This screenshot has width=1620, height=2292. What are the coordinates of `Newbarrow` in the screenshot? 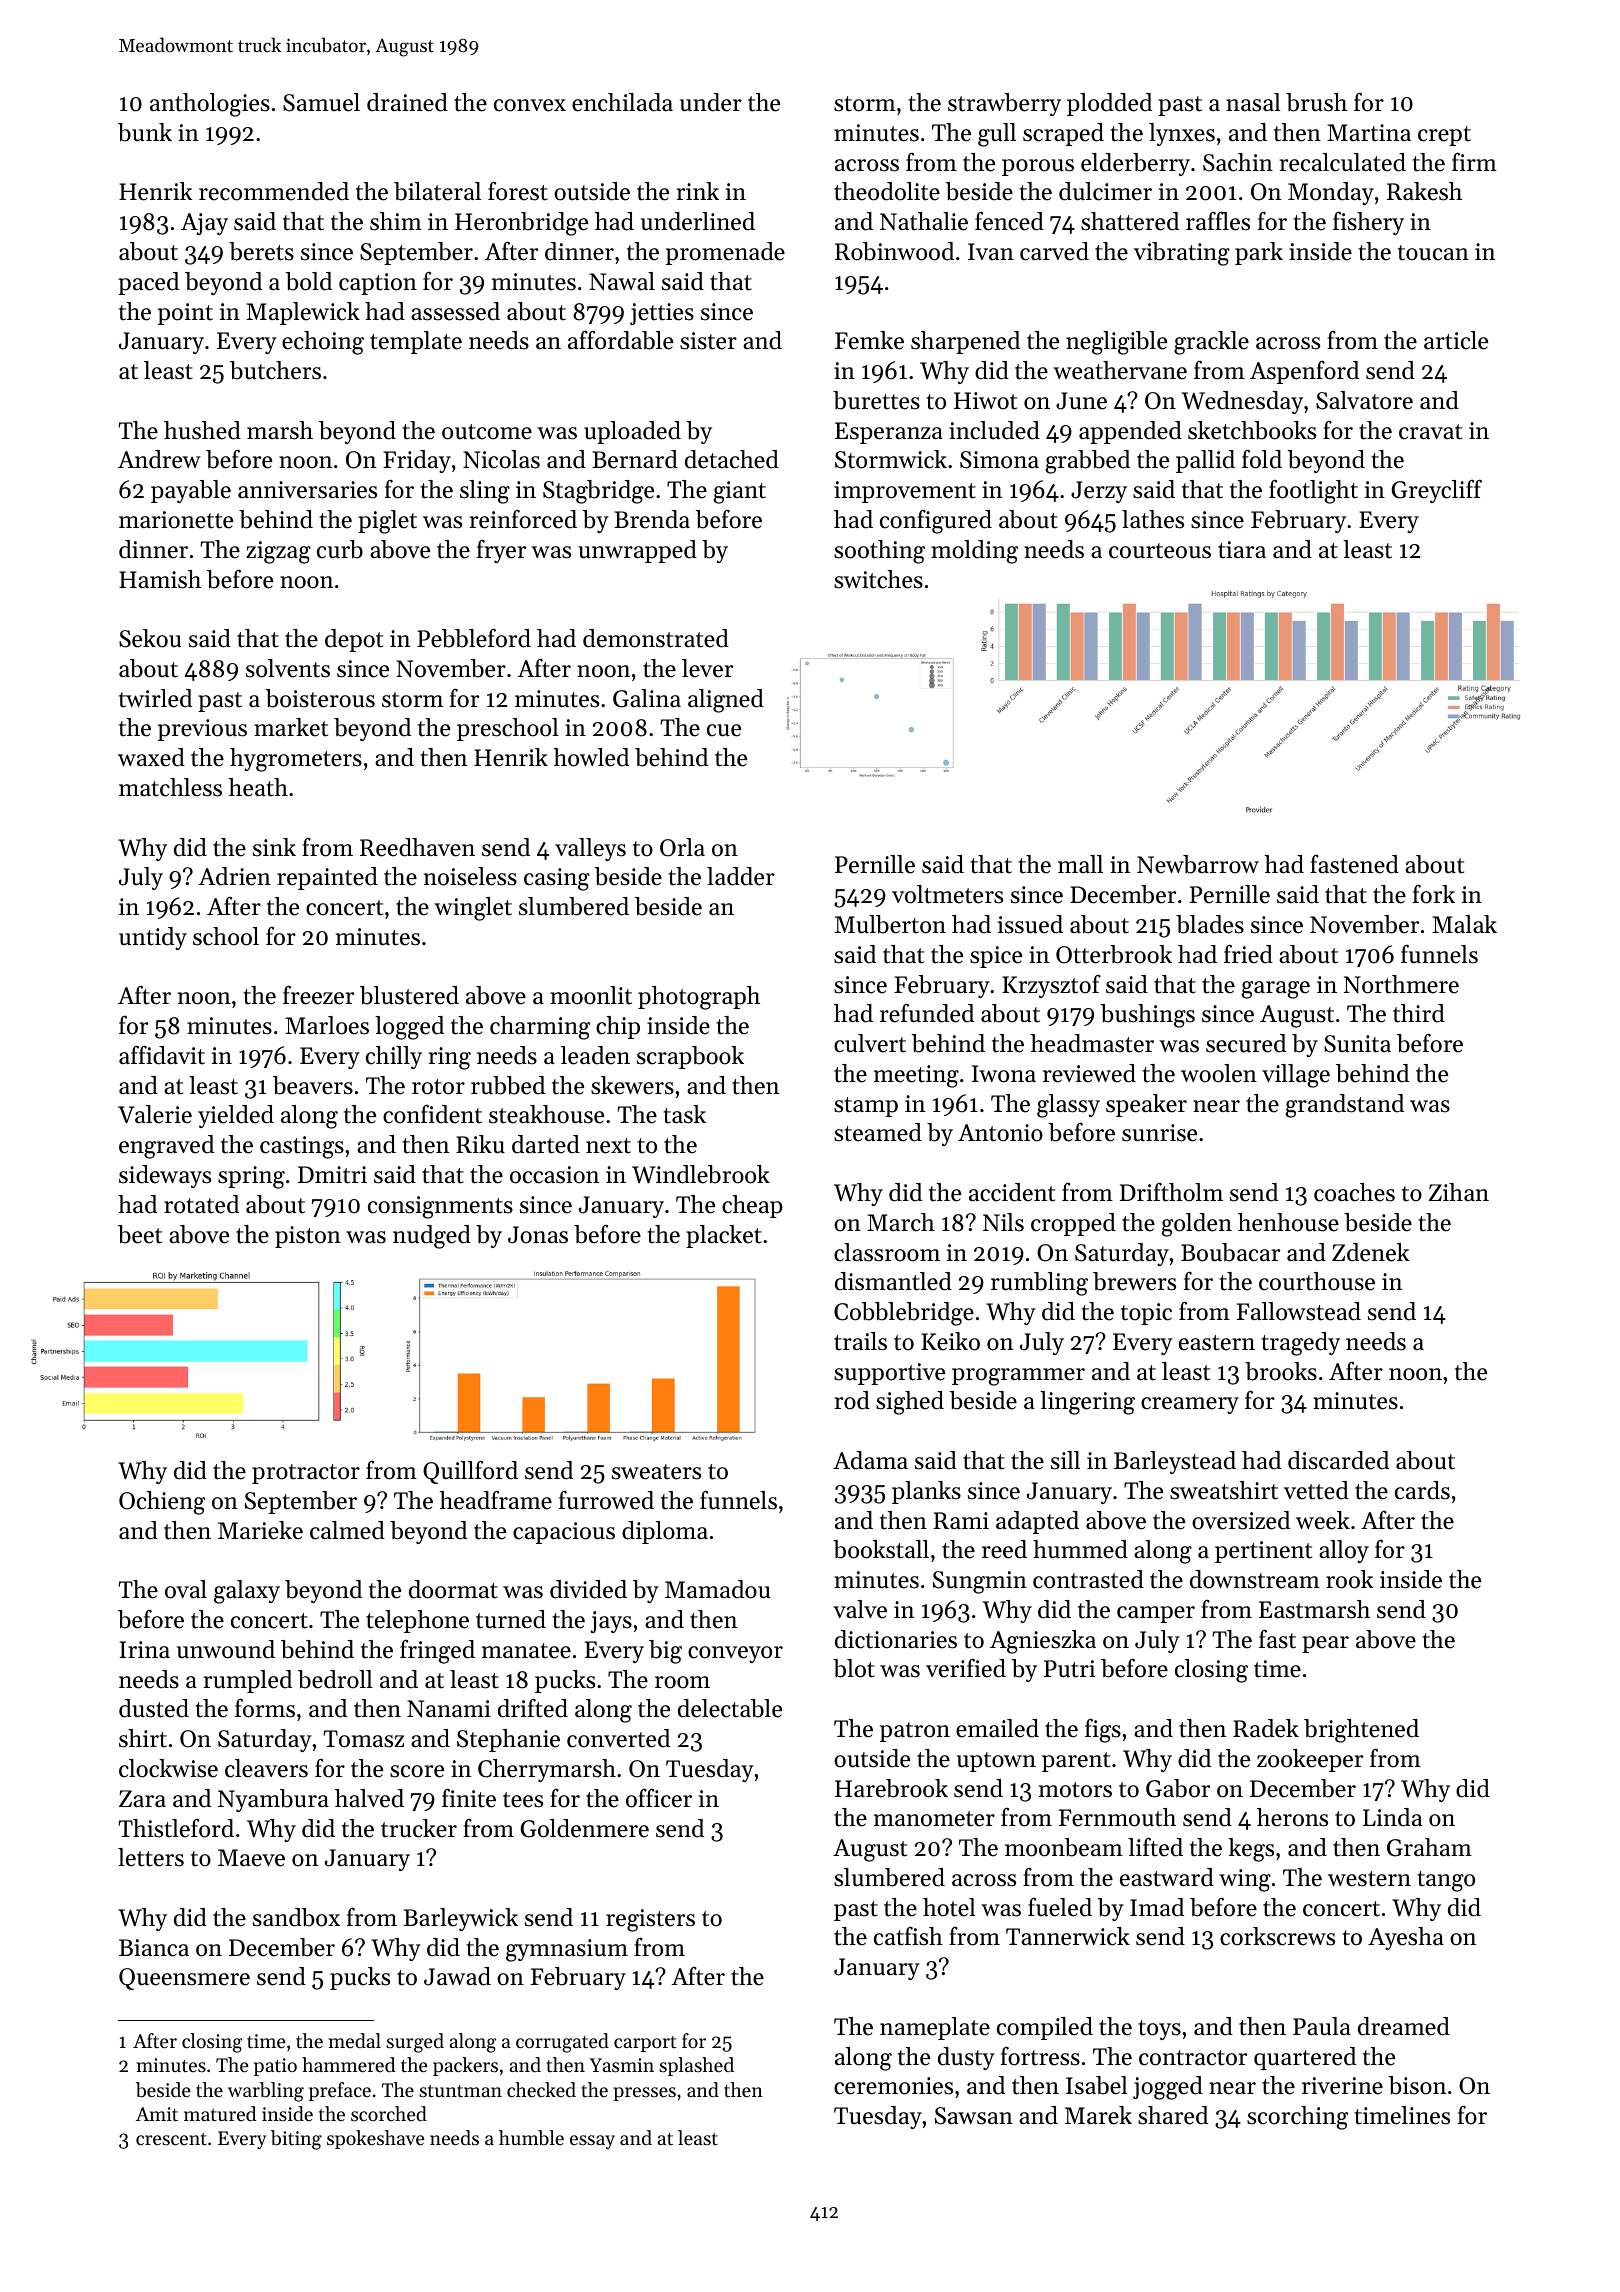 It's located at (1198, 864).
